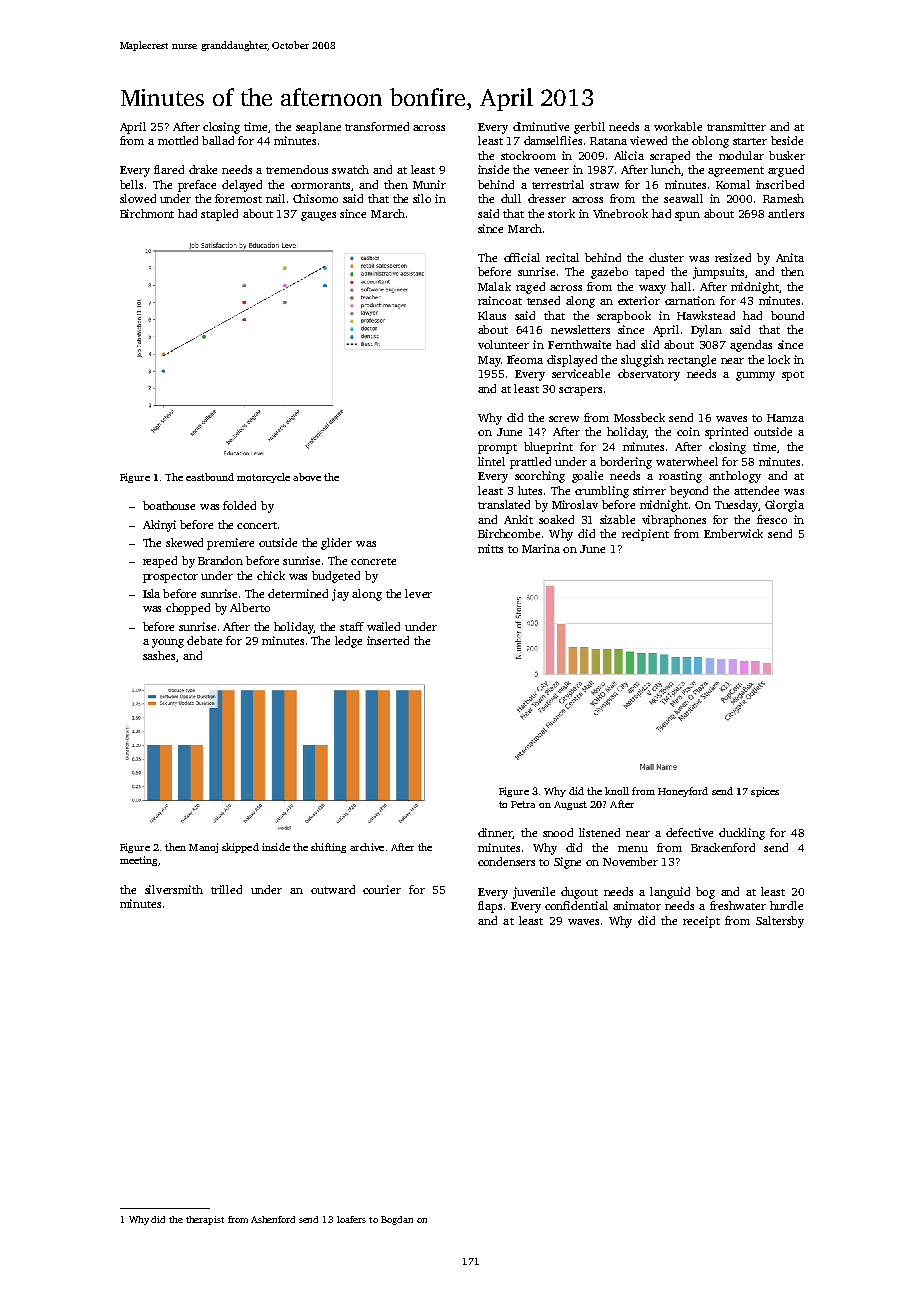 The image size is (924, 1308). Describe the element at coordinates (307, 477) in the screenshot. I see `above` at that location.
